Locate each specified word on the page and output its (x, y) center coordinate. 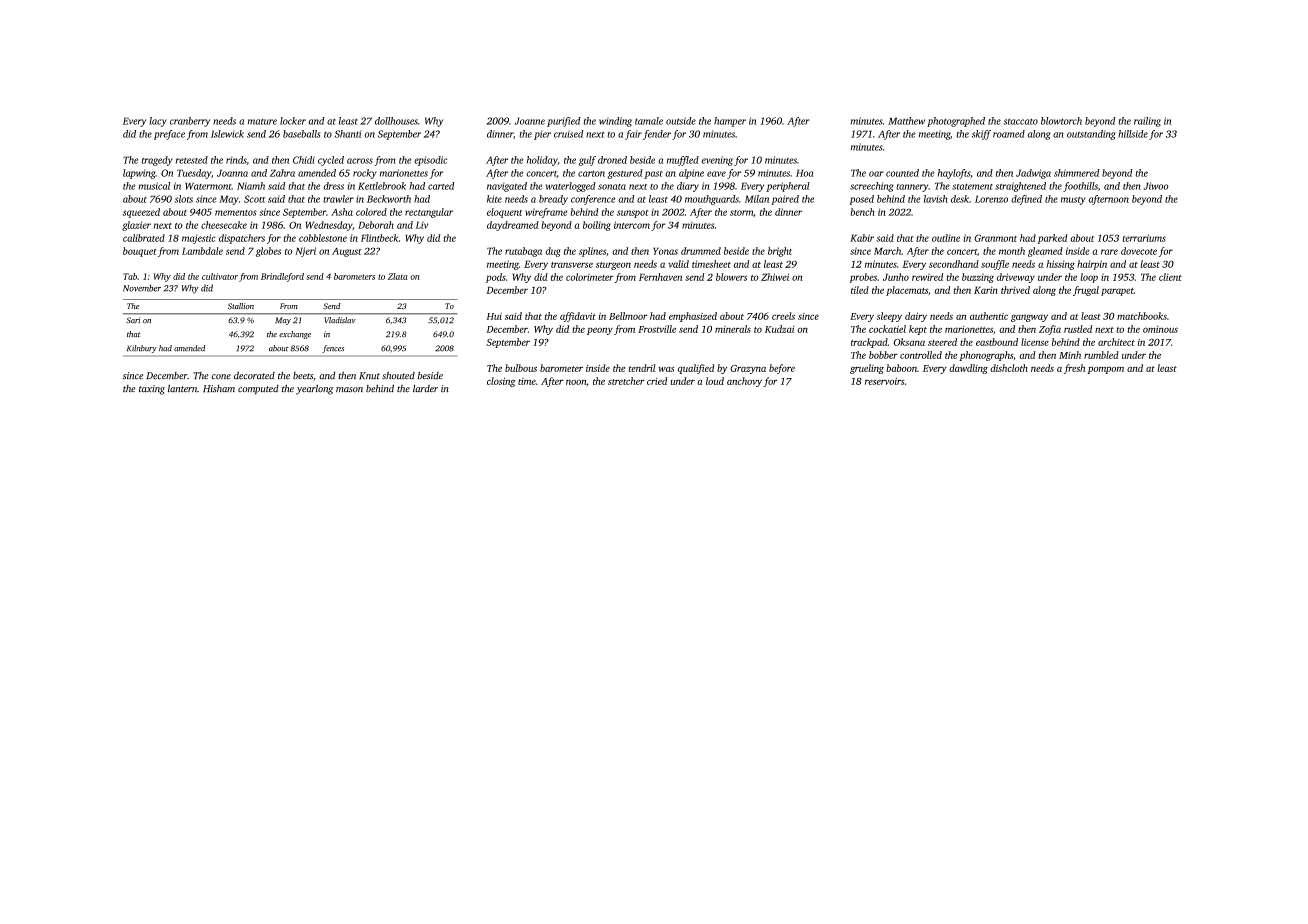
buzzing (978, 278)
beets (303, 376)
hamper (730, 122)
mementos (236, 213)
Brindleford (282, 277)
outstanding (1091, 135)
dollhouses (396, 121)
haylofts (954, 174)
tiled (860, 290)
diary (688, 187)
